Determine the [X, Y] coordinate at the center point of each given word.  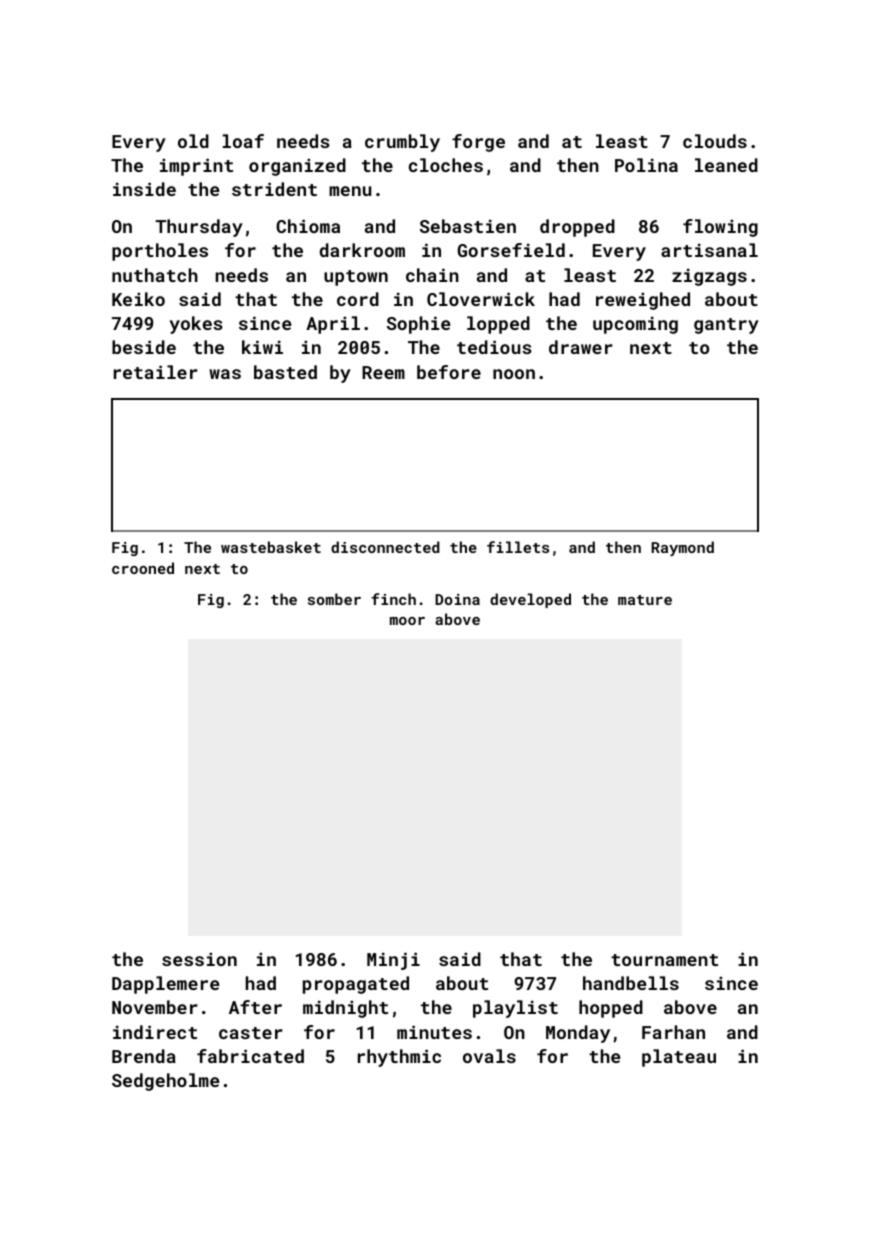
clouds [715, 141]
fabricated [250, 1056]
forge [478, 143]
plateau [679, 1058]
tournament [664, 960]
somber [334, 599]
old [193, 141]
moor [407, 621]
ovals [489, 1056]
